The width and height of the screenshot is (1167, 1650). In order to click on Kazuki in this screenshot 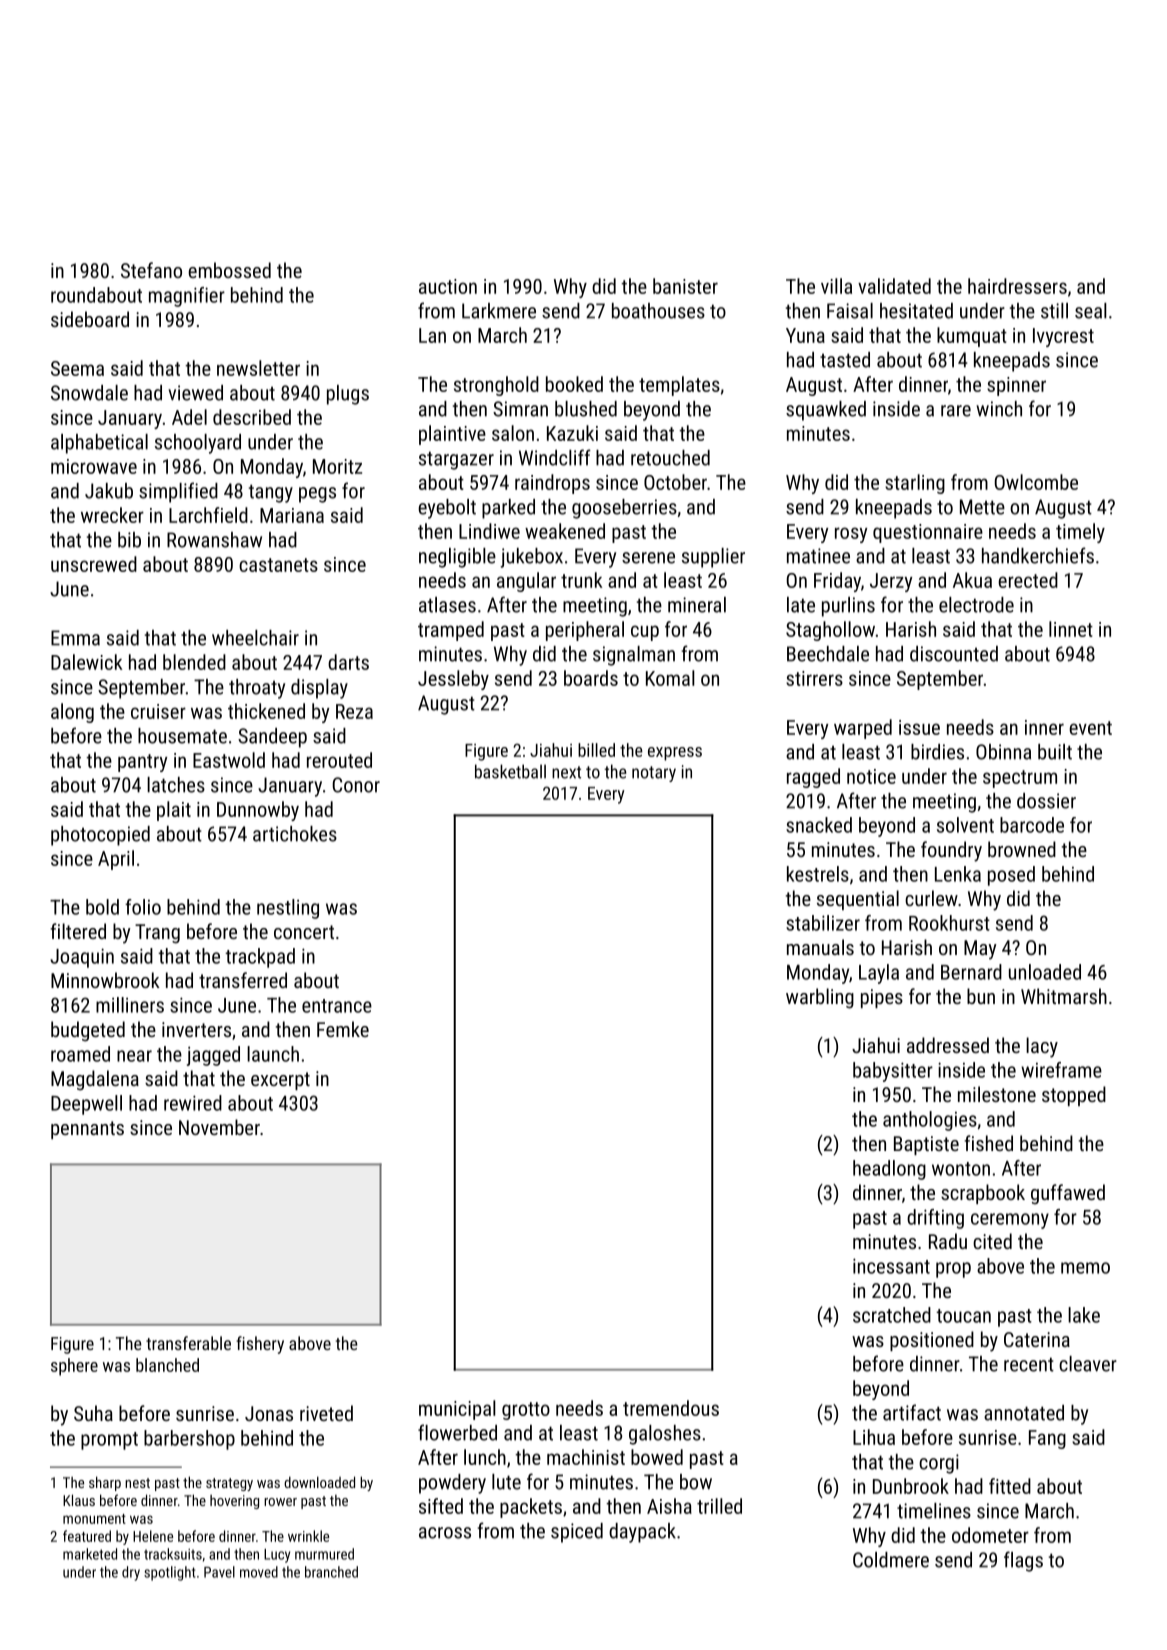, I will do `click(572, 433)`.
